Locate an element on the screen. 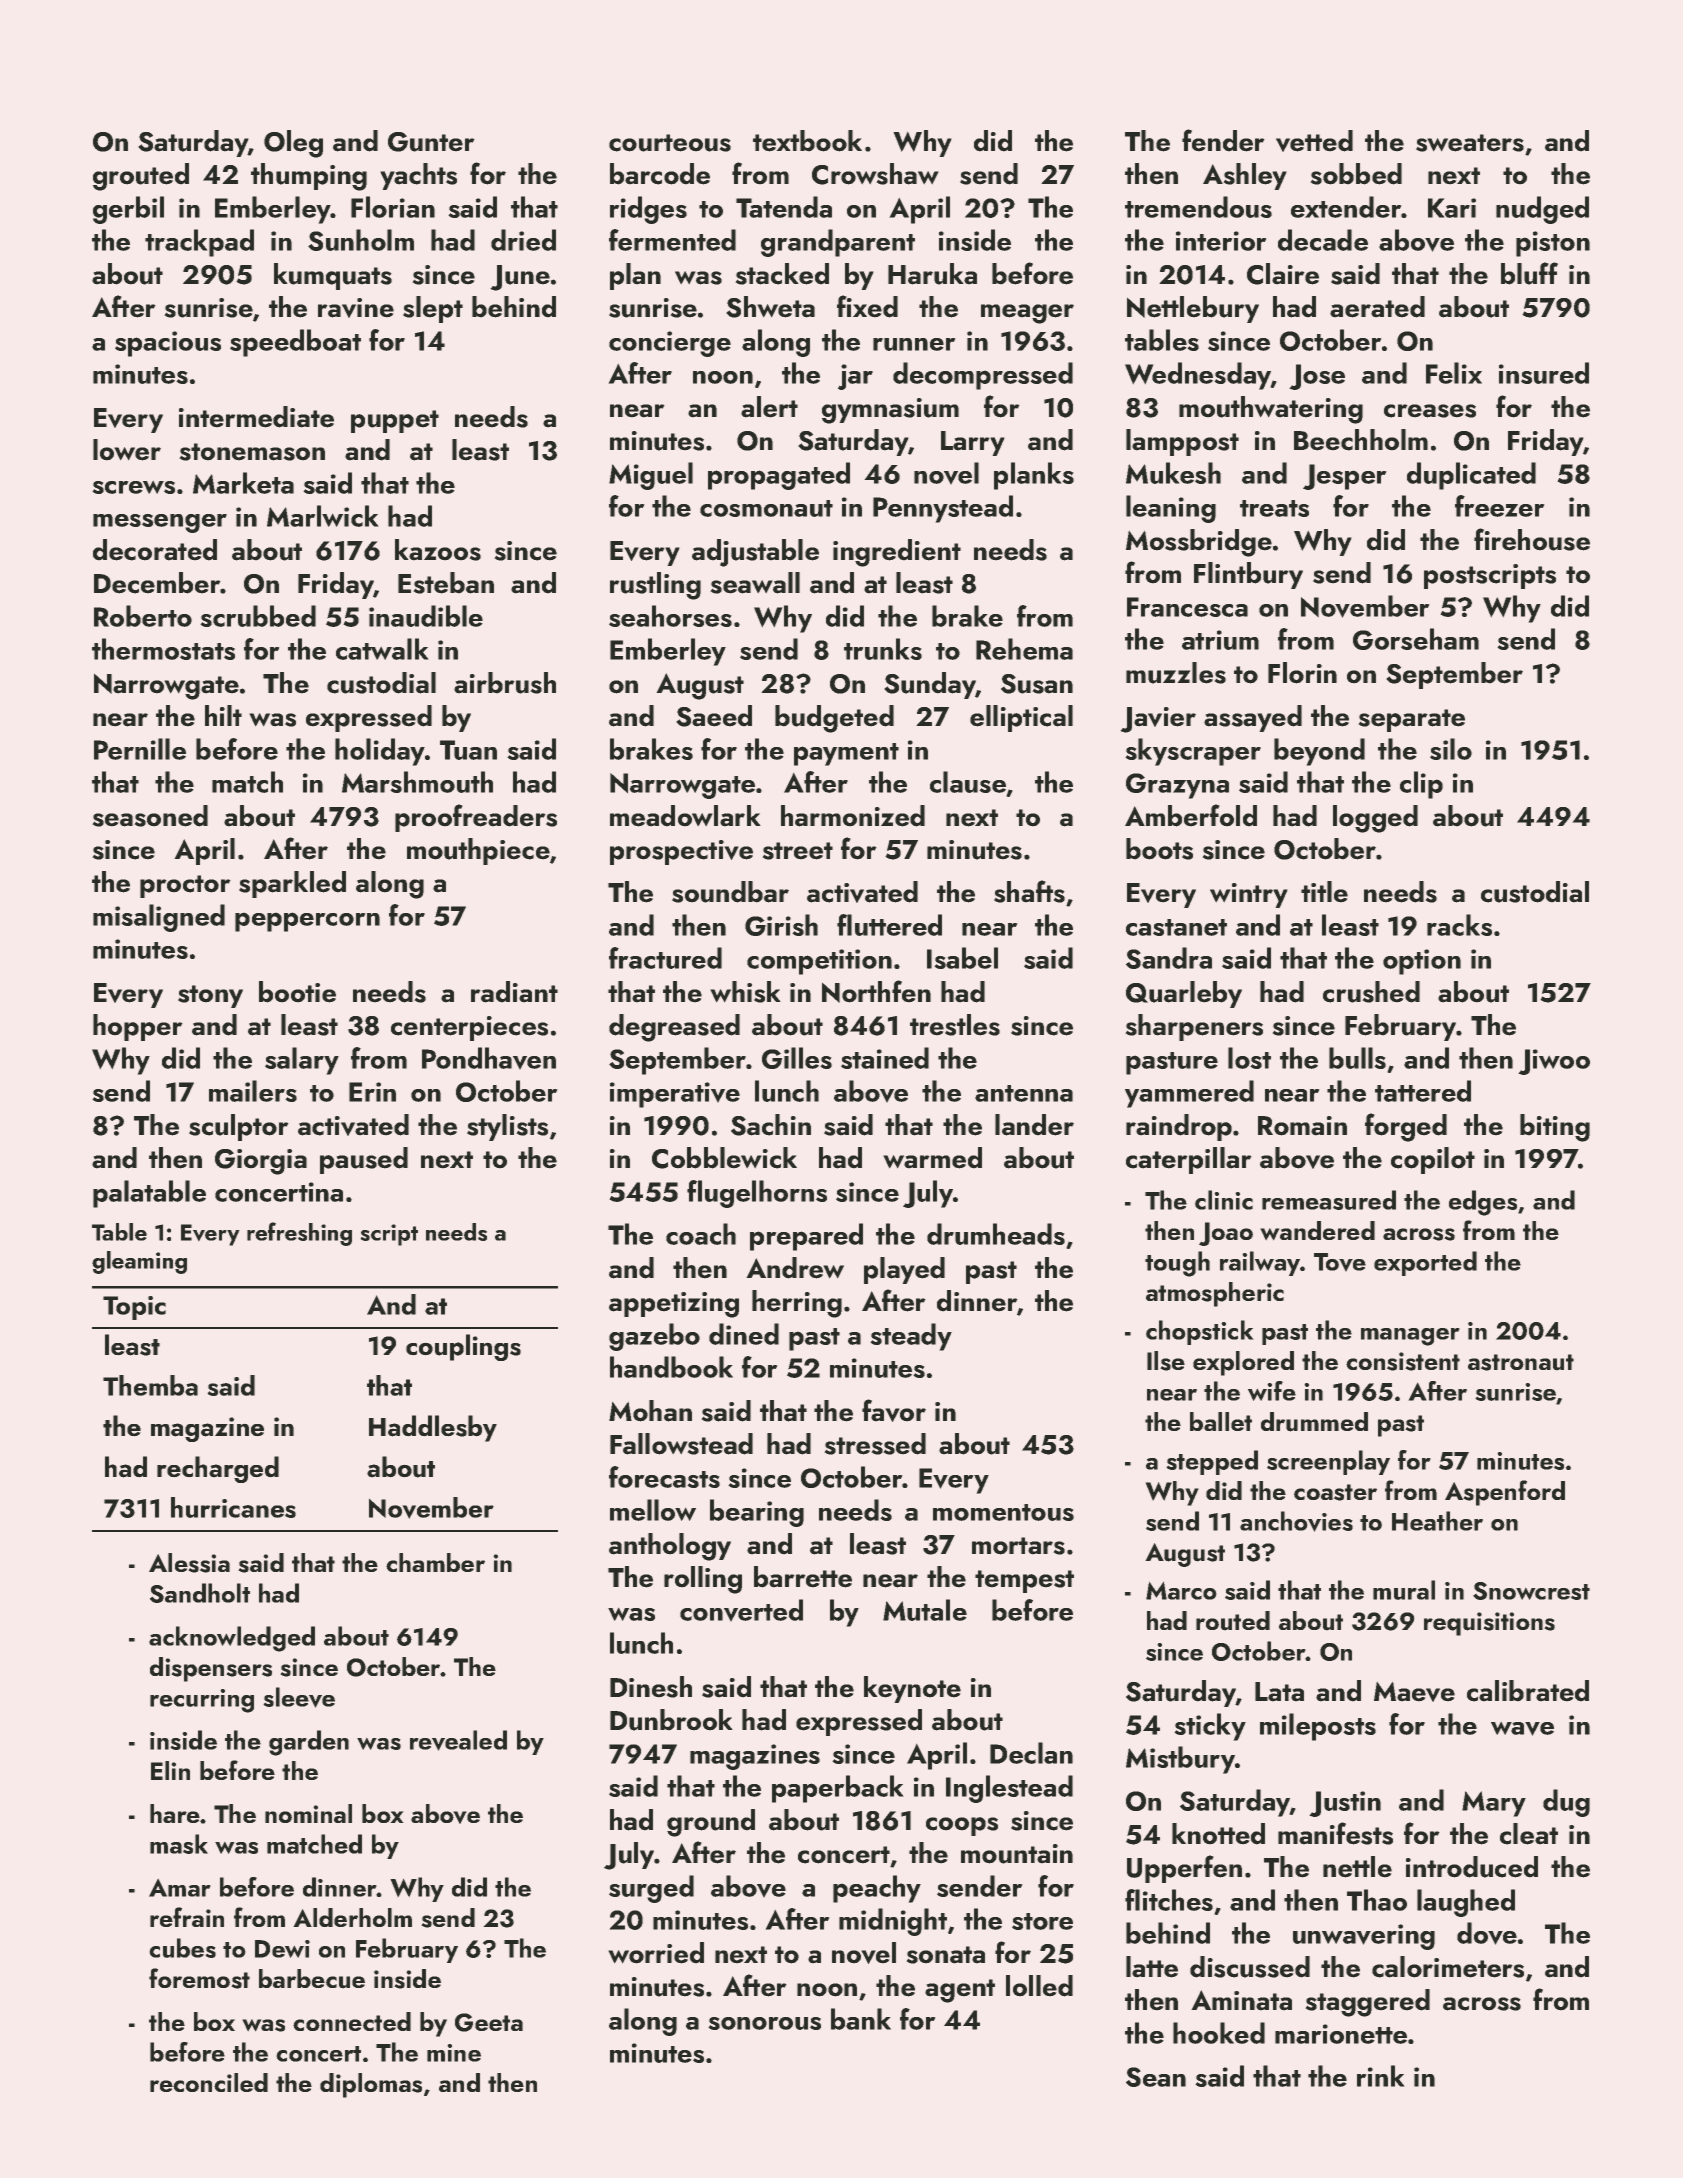  converted is located at coordinates (741, 1610).
